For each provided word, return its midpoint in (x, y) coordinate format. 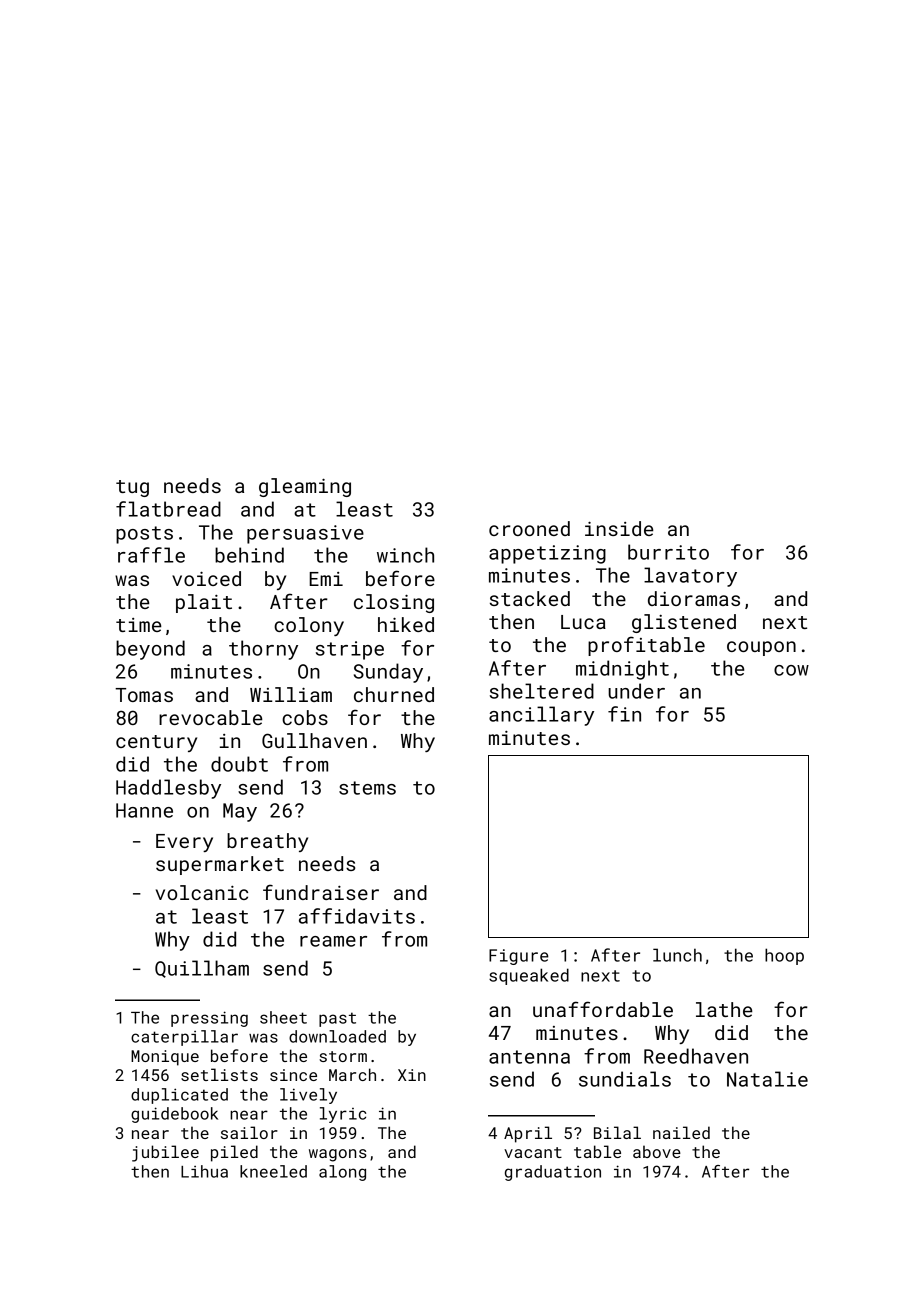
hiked (406, 624)
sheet (283, 1017)
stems (367, 788)
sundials (625, 1079)
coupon (761, 648)
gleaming (305, 487)
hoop (784, 956)
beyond (150, 650)
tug (132, 488)
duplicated (179, 1096)
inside (619, 528)
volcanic (202, 892)
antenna (529, 1057)
